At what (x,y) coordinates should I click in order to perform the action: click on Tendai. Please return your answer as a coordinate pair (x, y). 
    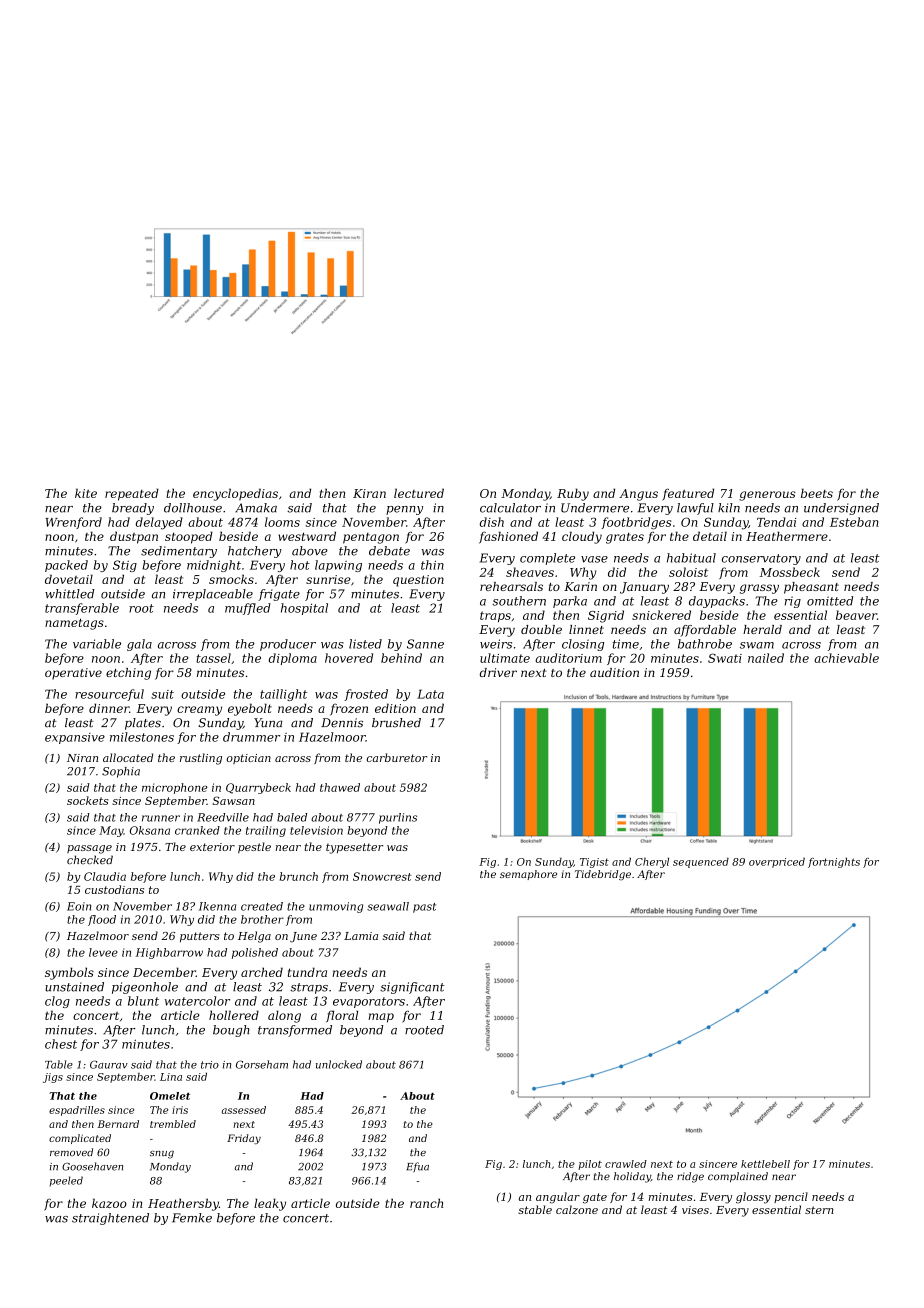
    Looking at the image, I should click on (777, 522).
